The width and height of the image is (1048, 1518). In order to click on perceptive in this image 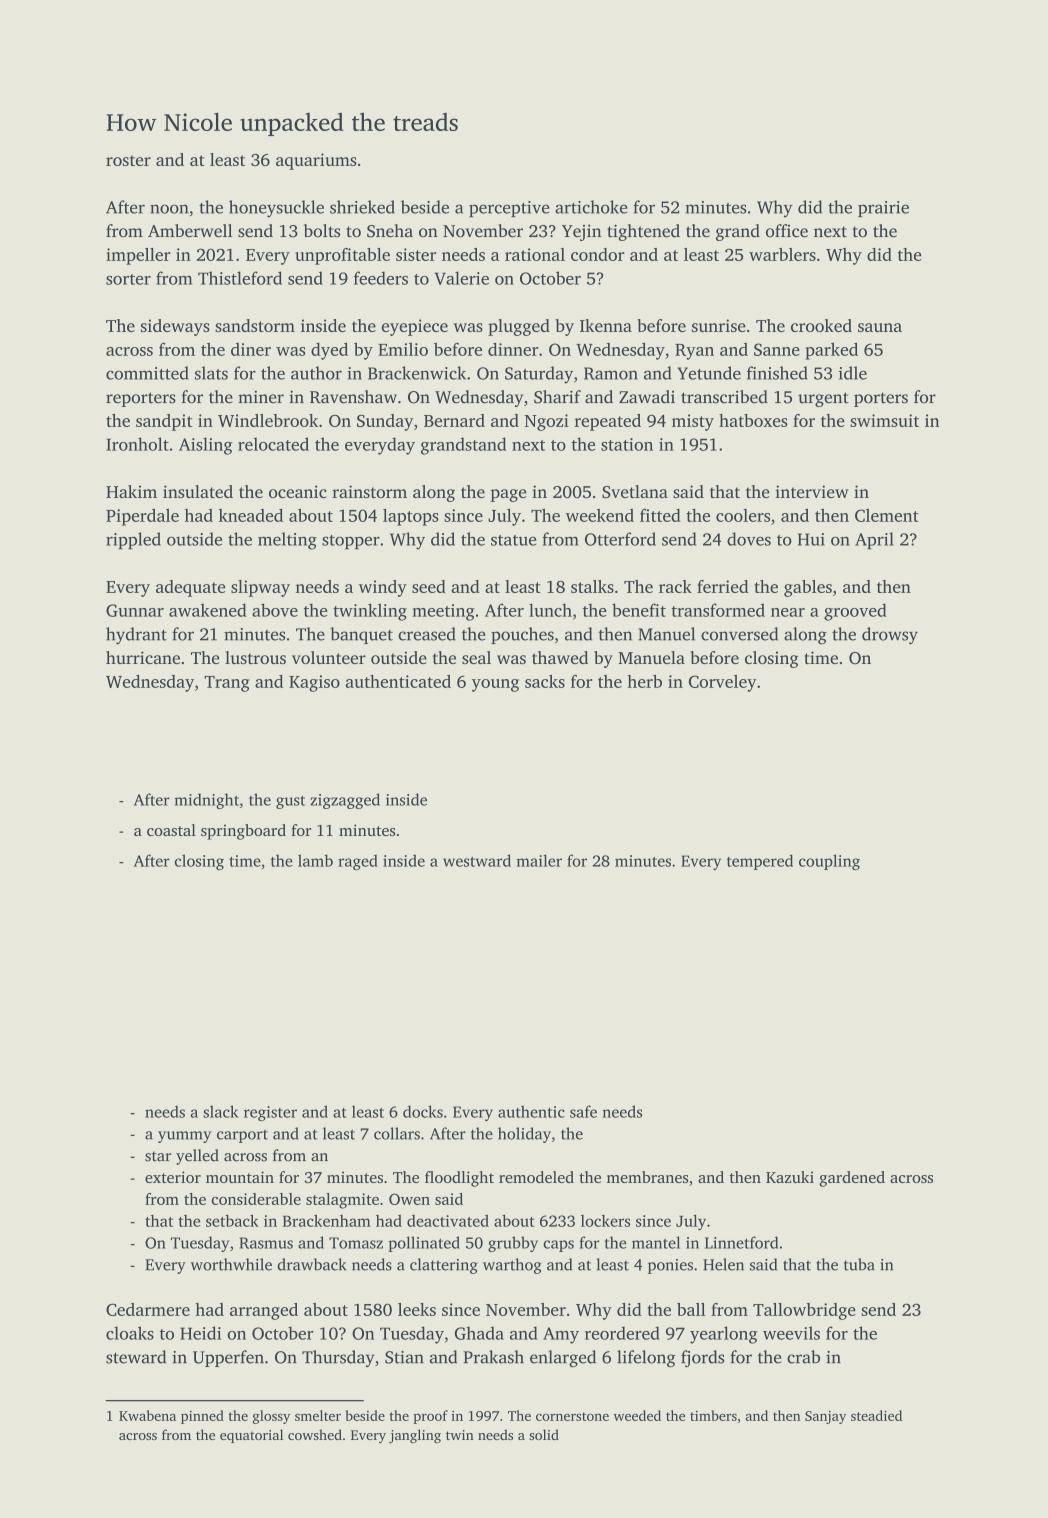, I will do `click(509, 209)`.
